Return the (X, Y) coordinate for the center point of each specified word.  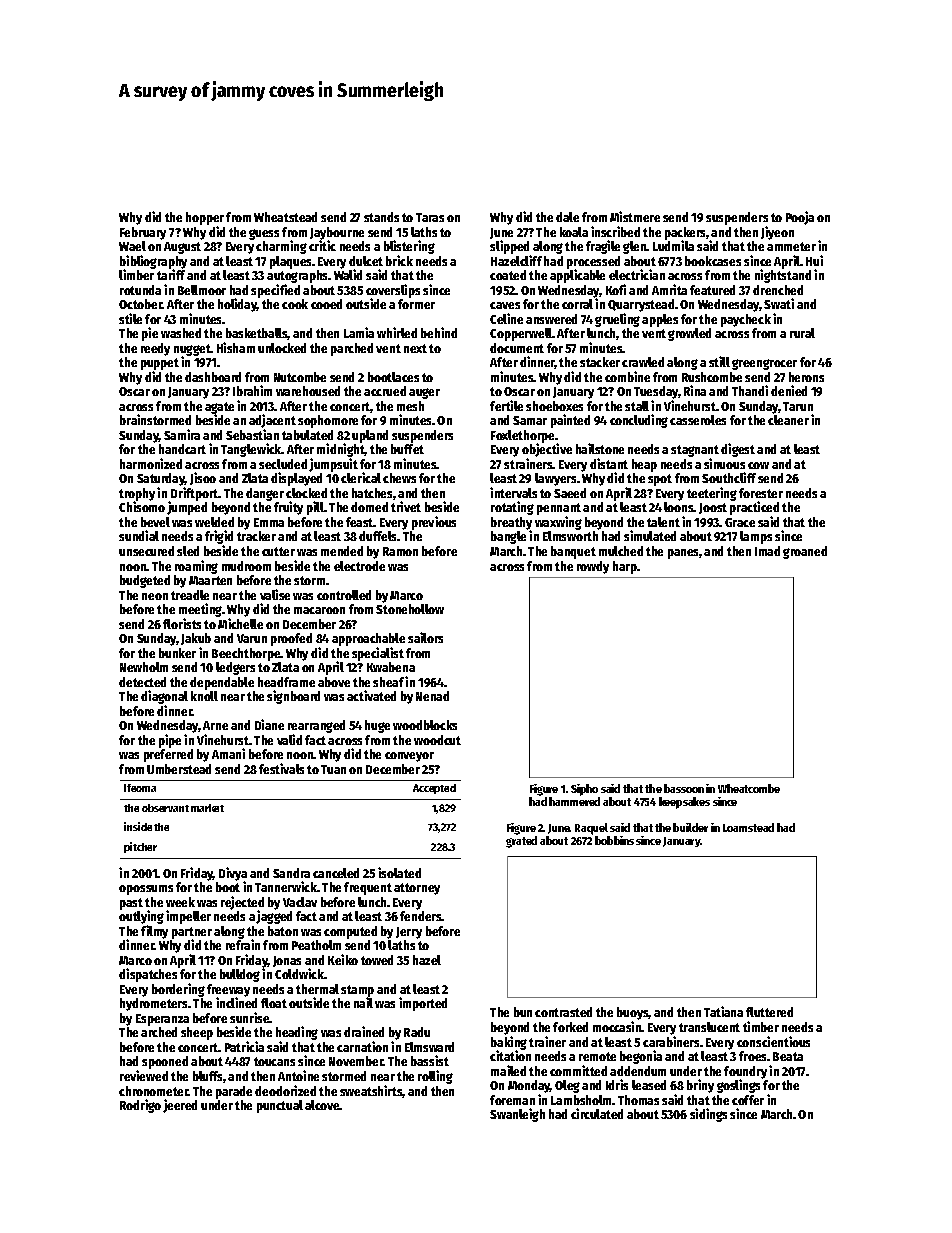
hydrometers (153, 1004)
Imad (767, 551)
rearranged (316, 726)
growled (689, 334)
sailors (425, 637)
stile (130, 318)
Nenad (432, 696)
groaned (805, 552)
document (517, 348)
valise (275, 594)
